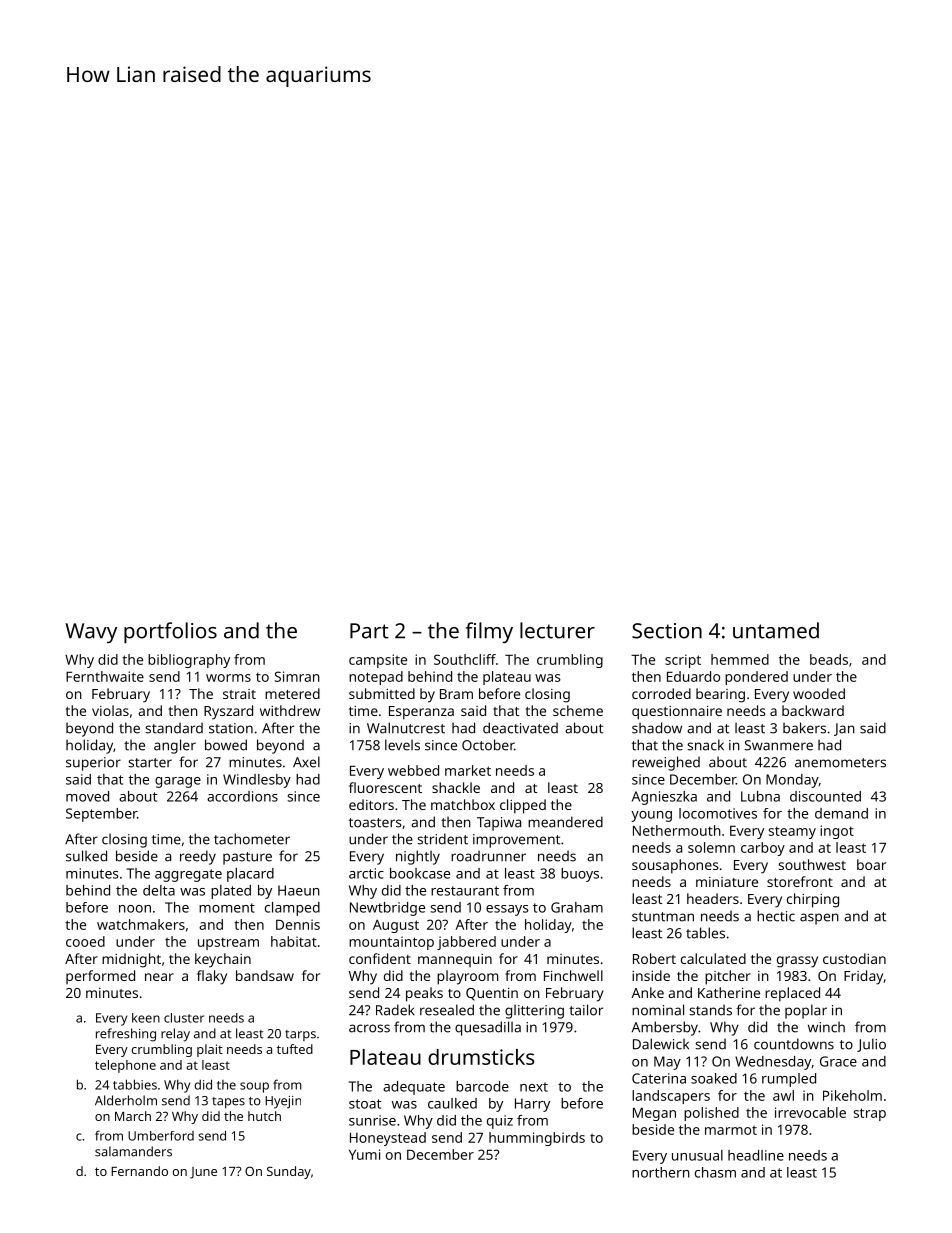 The image size is (952, 1233). What do you see at coordinates (369, 631) in the image?
I see `Part` at bounding box center [369, 631].
